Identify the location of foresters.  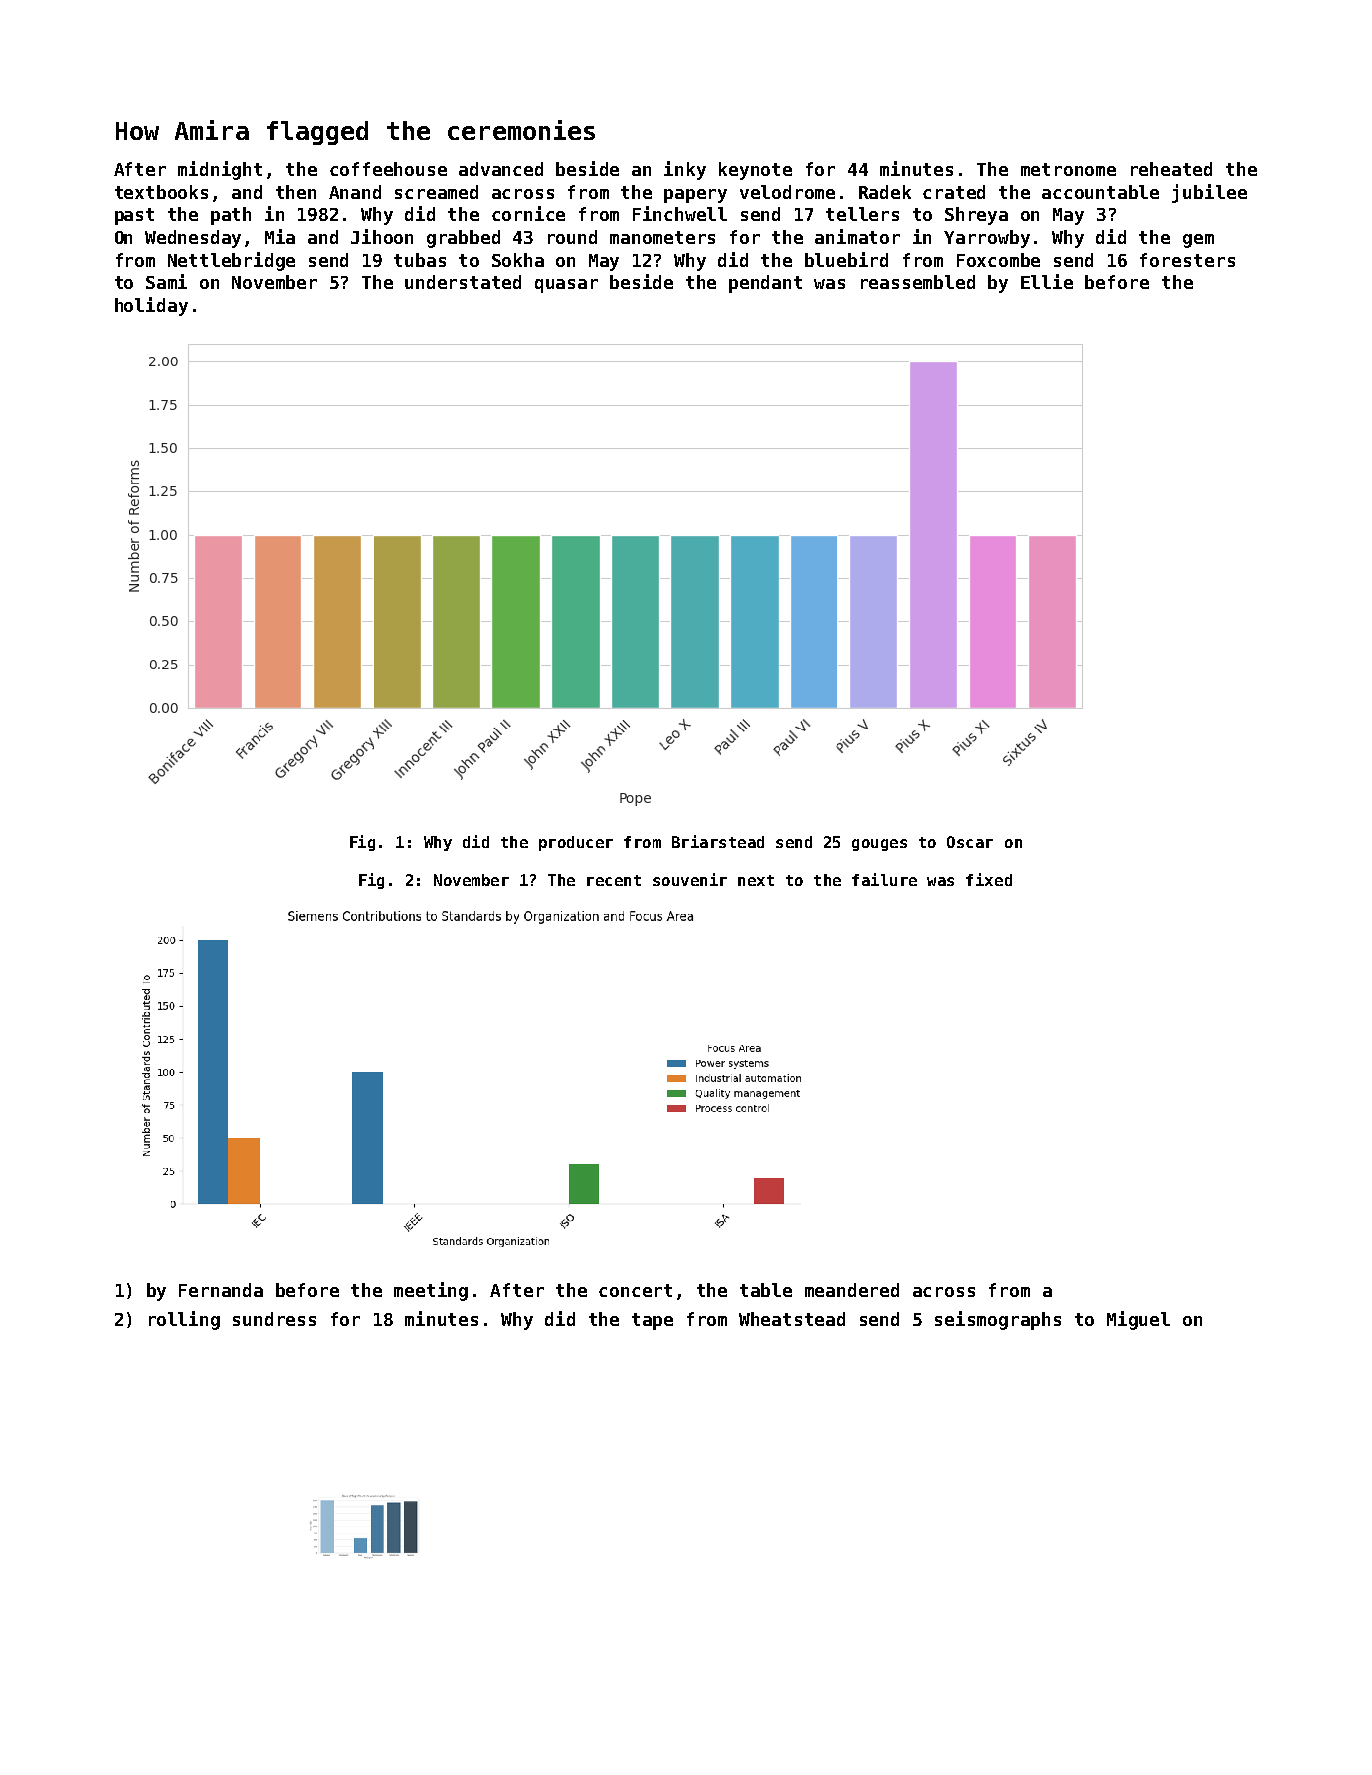
(1187, 260).
